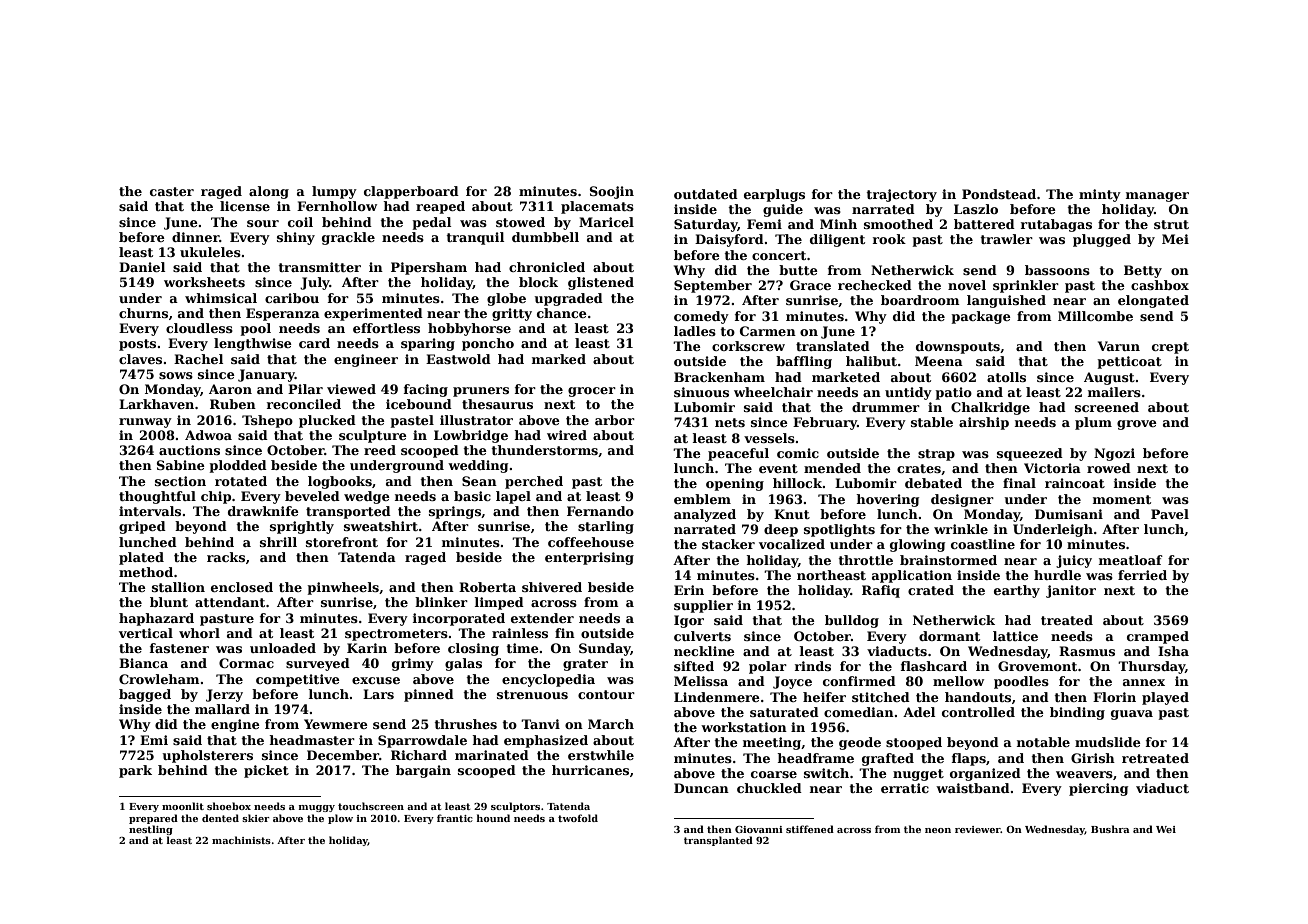 This image has height=924, width=1308. What do you see at coordinates (241, 840) in the image?
I see `machinists` at bounding box center [241, 840].
